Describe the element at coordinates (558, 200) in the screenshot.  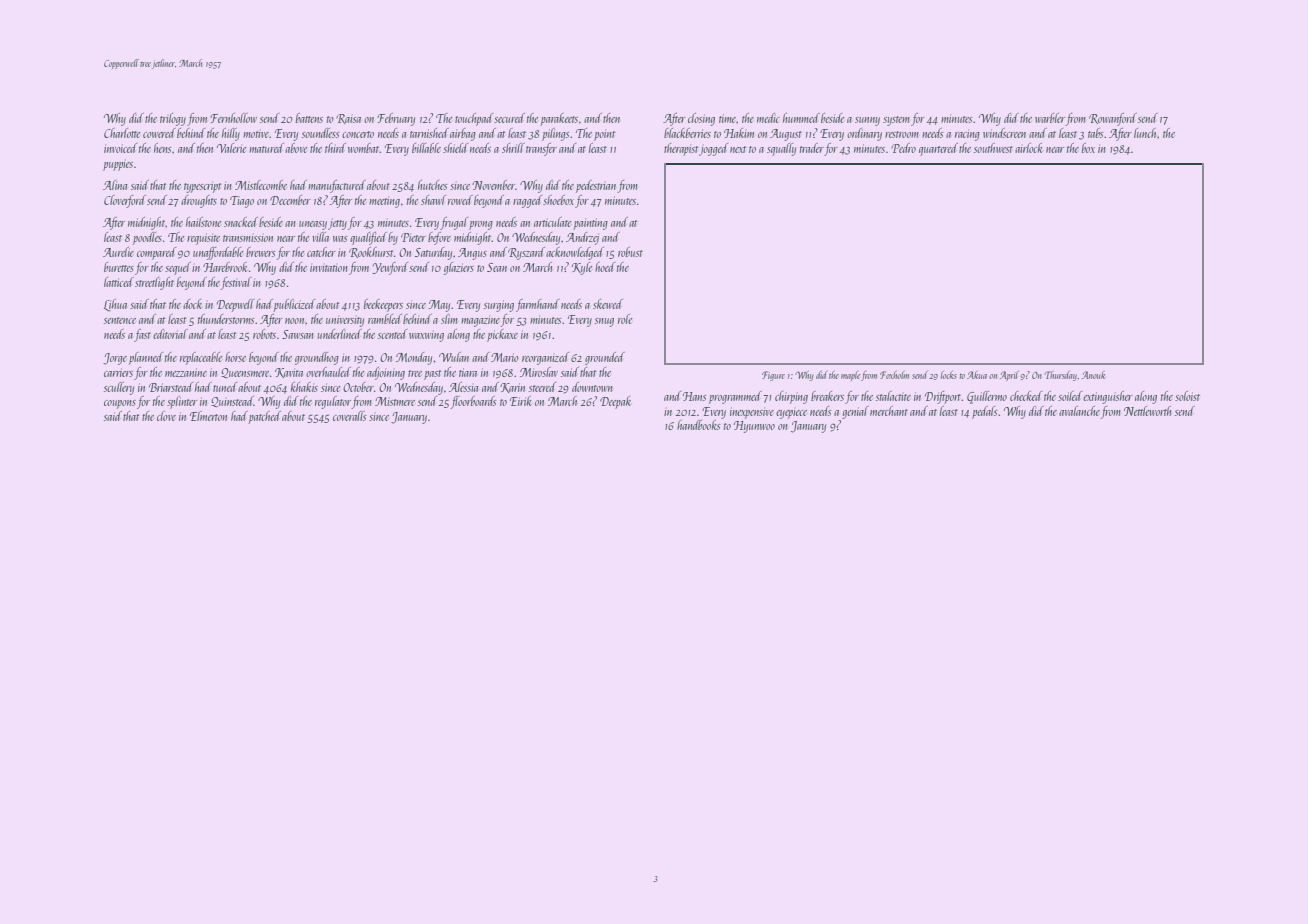
I see `shoebox` at that location.
